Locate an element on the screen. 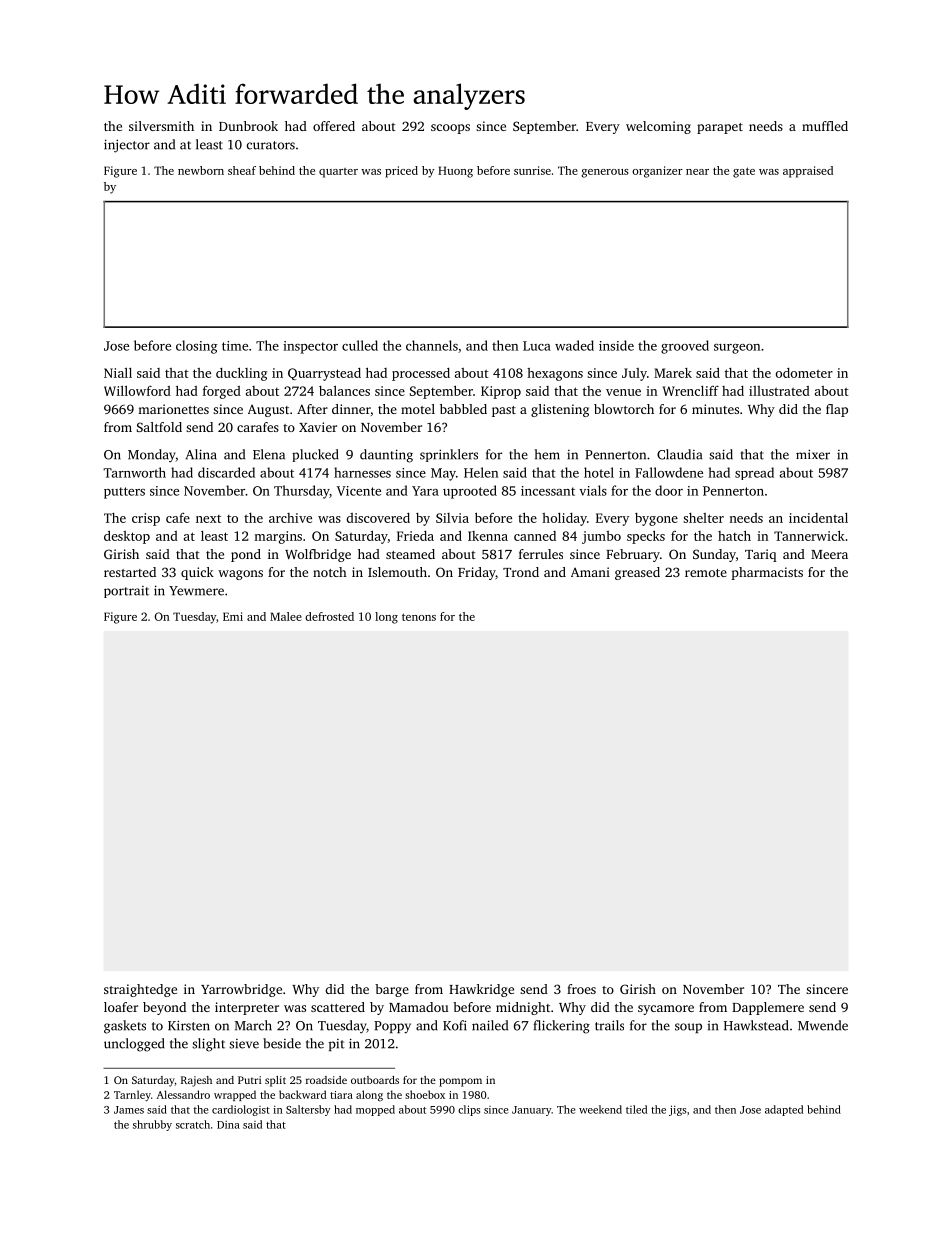 The image size is (952, 1233). scoops is located at coordinates (450, 129).
